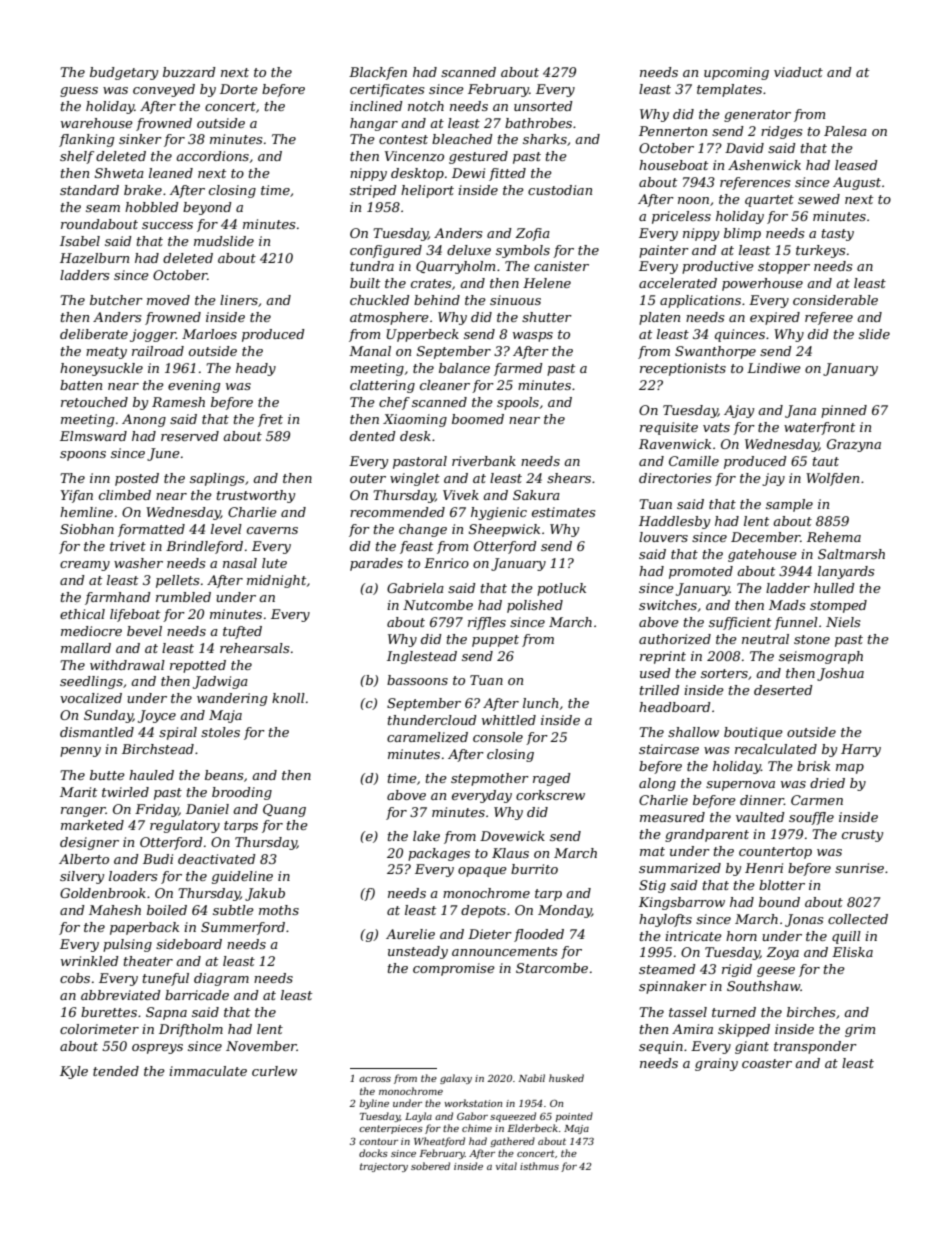 This image has height=1233, width=952. I want to click on upcoming, so click(736, 73).
